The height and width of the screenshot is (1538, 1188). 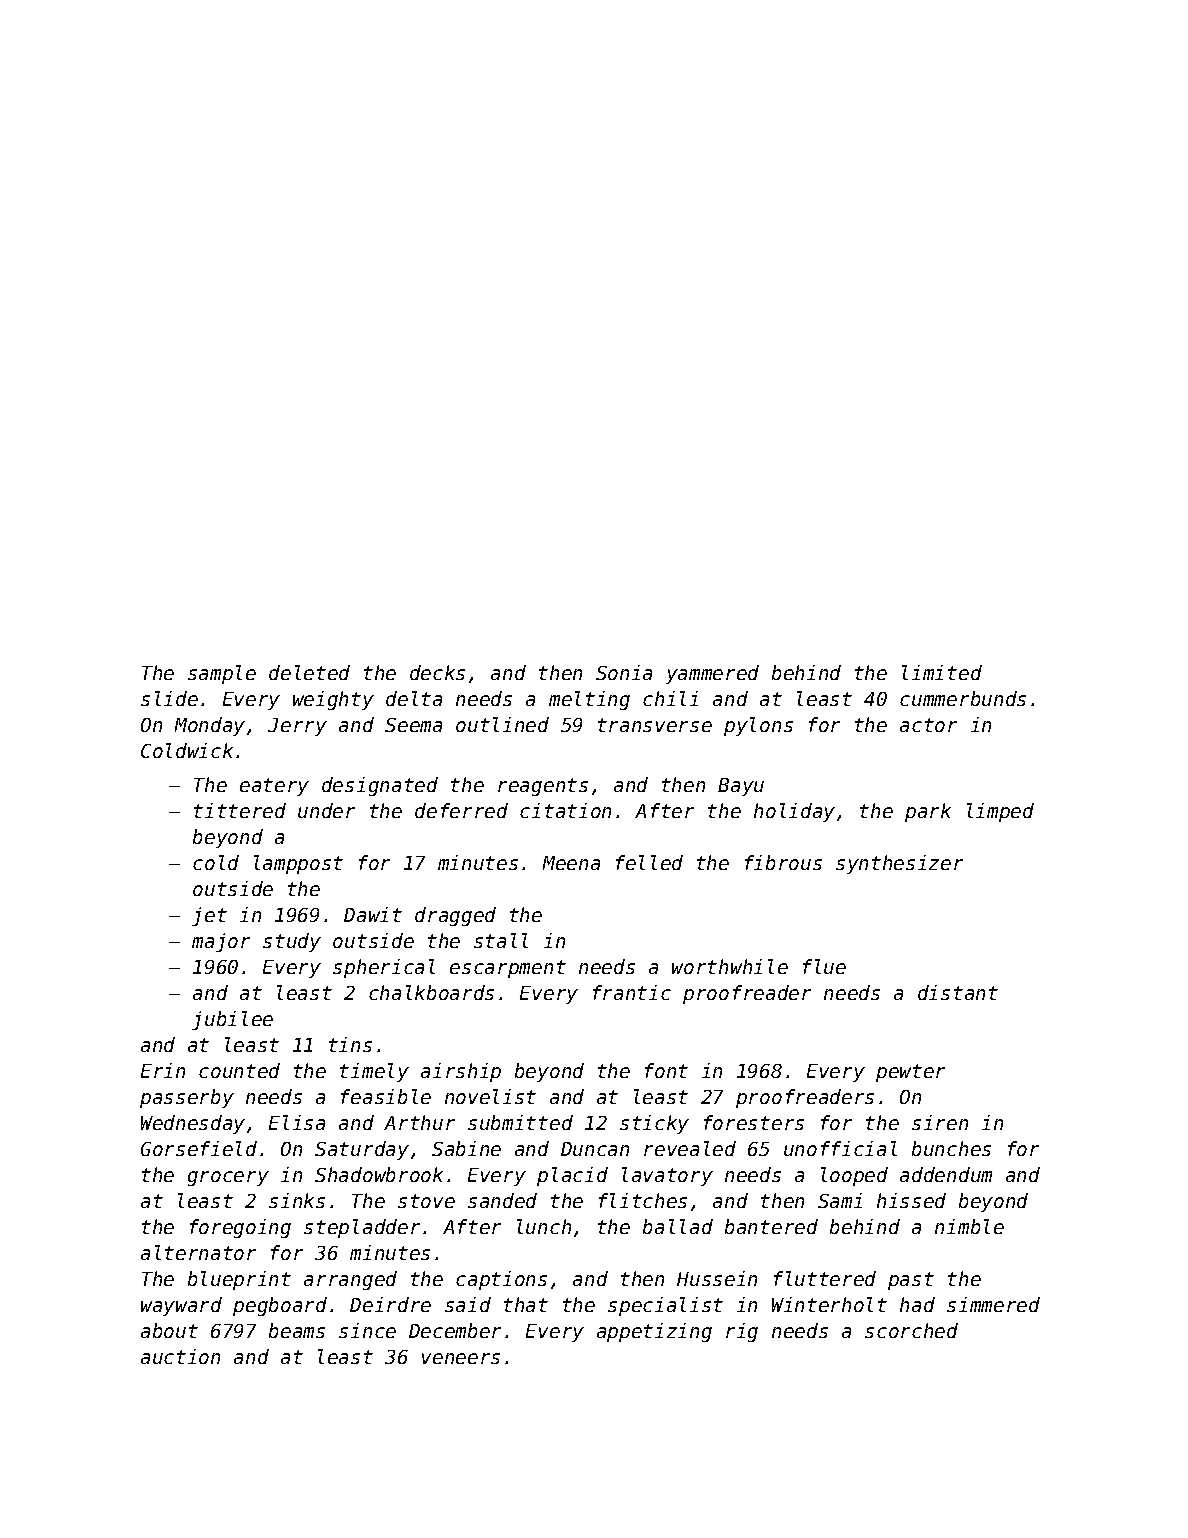 What do you see at coordinates (419, 1122) in the screenshot?
I see `Arthur` at bounding box center [419, 1122].
